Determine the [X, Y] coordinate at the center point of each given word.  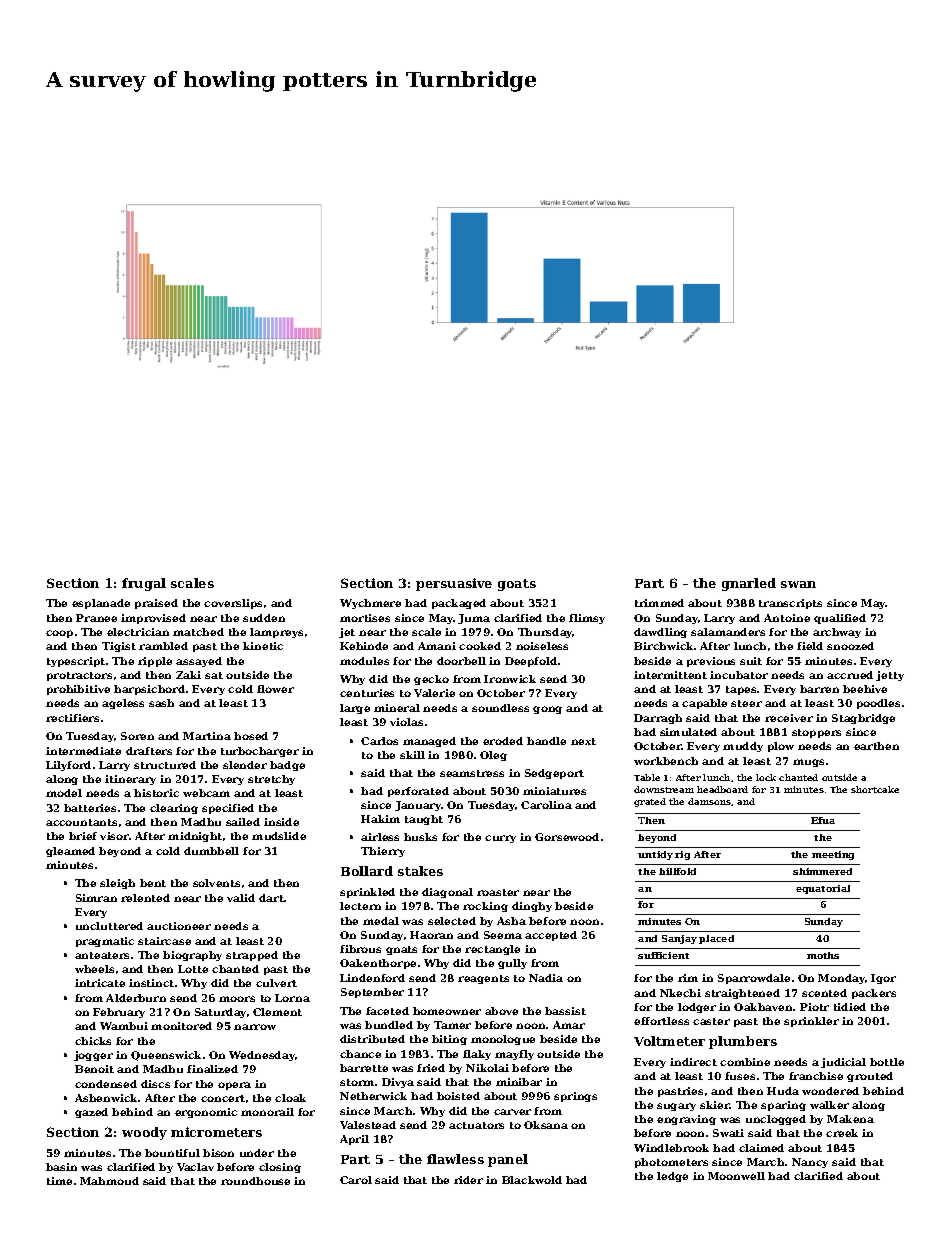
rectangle [492, 950]
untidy [655, 855]
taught [424, 820]
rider [468, 1180]
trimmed [659, 603]
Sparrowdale [754, 979]
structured [165, 765]
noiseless [542, 646]
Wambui [124, 1026]
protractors [79, 676]
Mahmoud [109, 1181]
